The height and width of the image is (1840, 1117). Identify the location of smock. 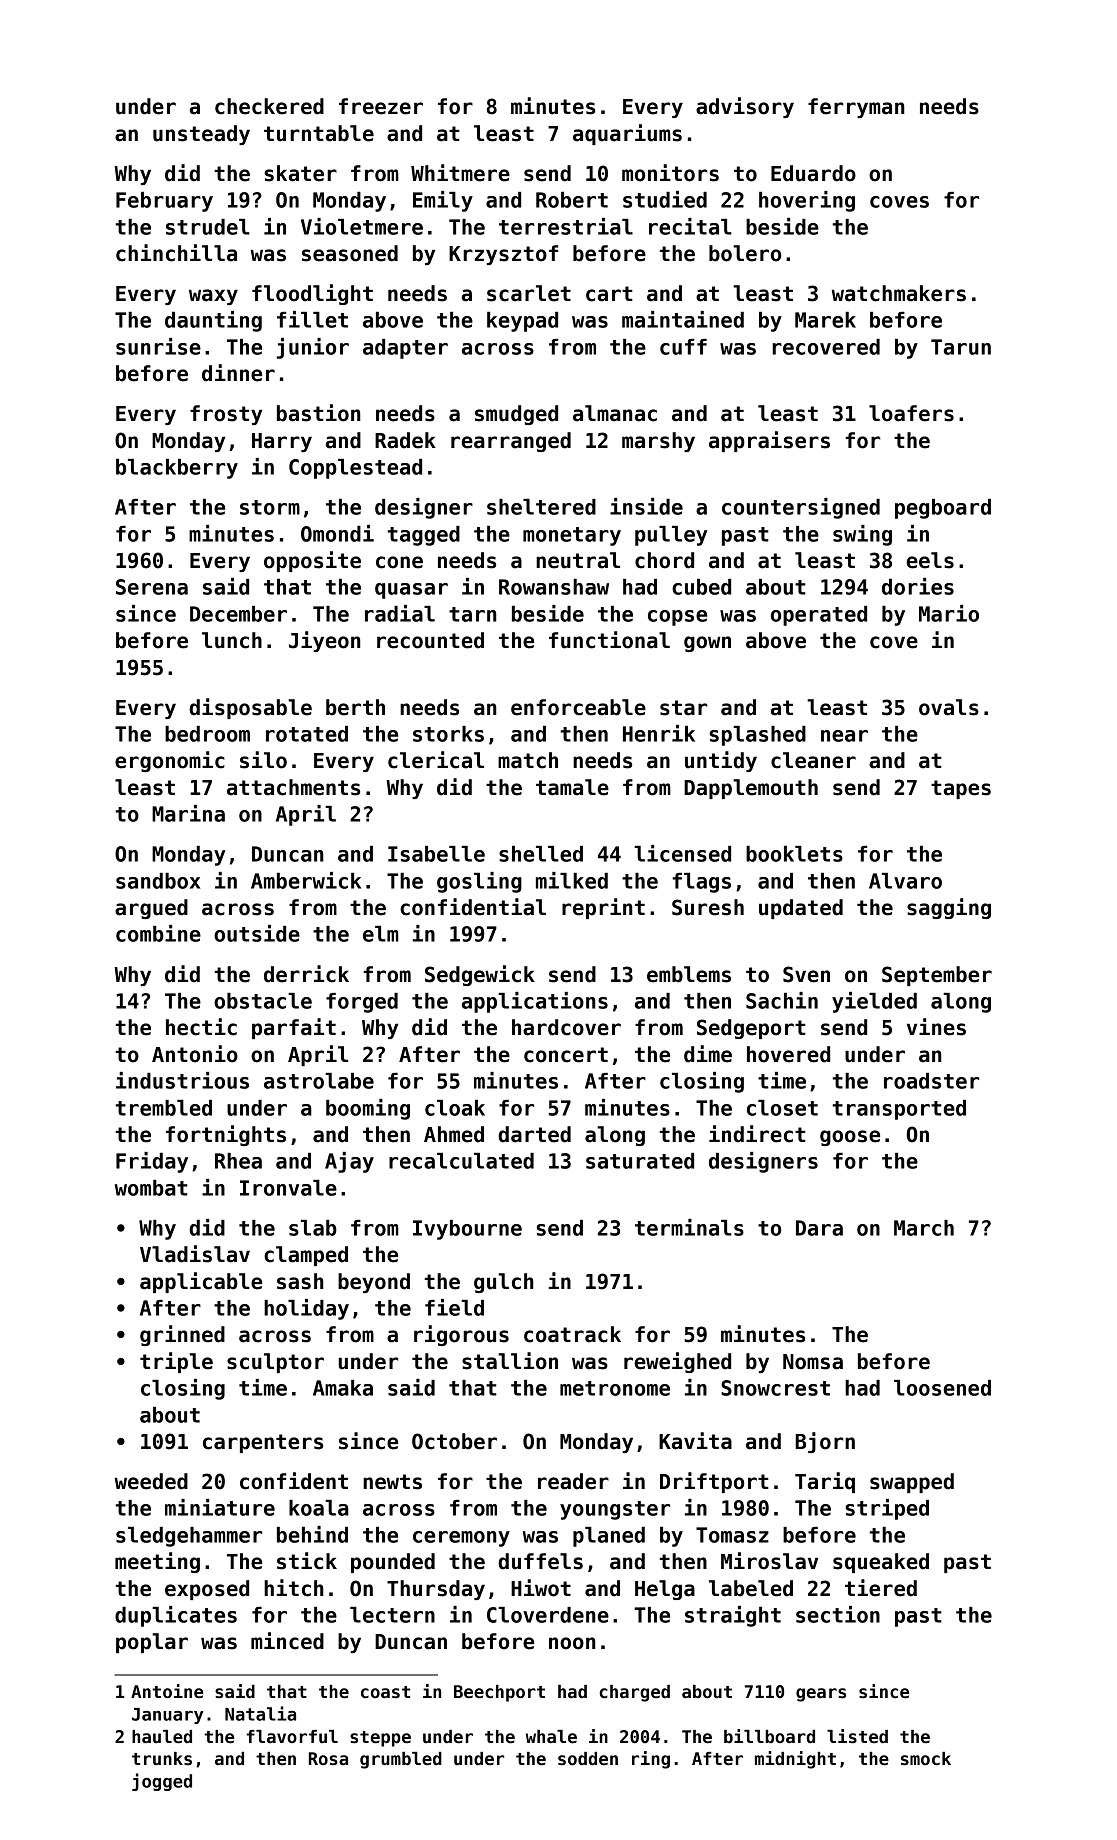
(926, 1759).
